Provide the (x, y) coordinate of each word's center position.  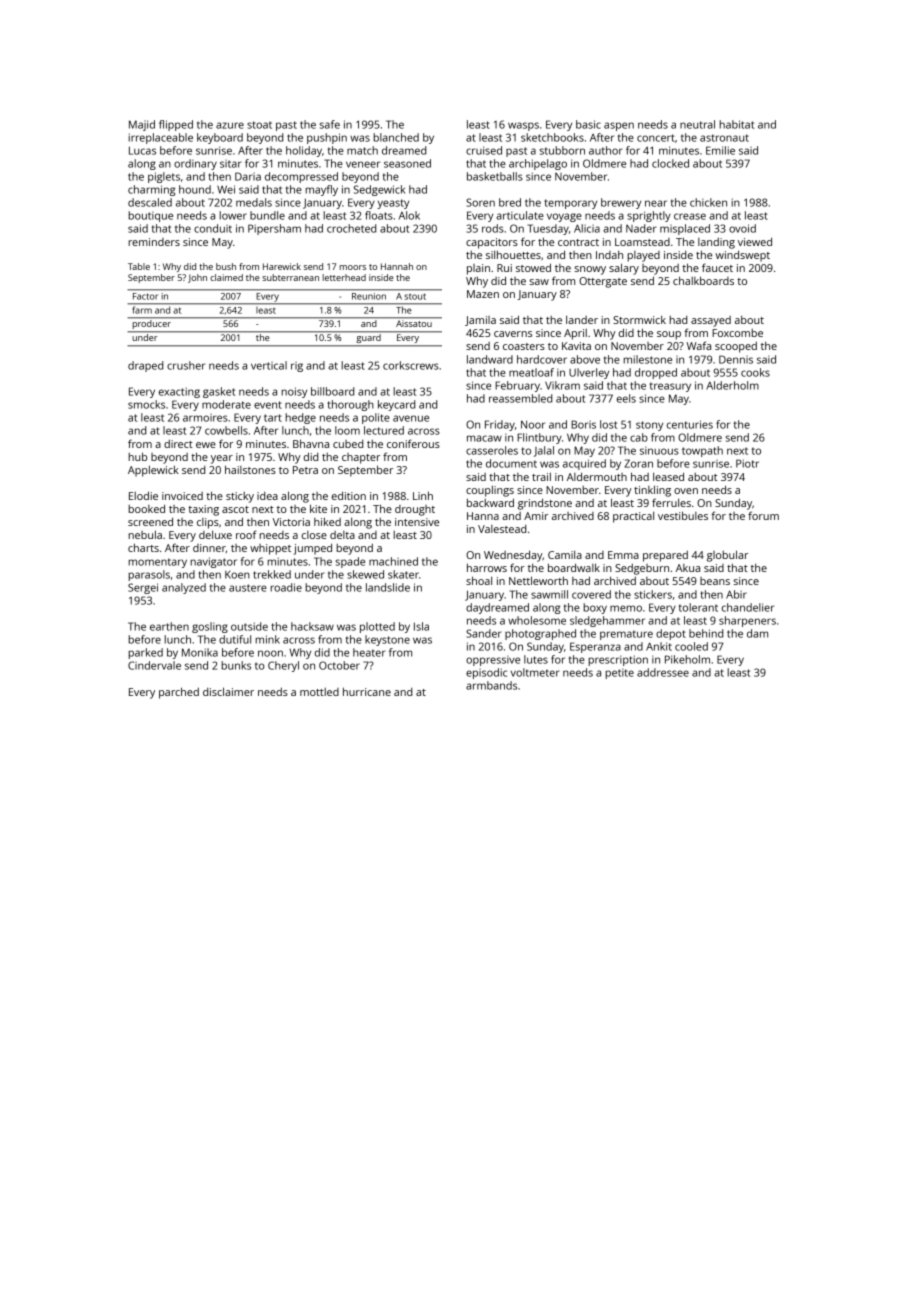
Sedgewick (379, 190)
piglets (164, 177)
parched (179, 693)
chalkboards (703, 280)
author (605, 150)
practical (633, 517)
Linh (423, 495)
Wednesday (513, 556)
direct (178, 444)
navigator (213, 562)
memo (626, 608)
